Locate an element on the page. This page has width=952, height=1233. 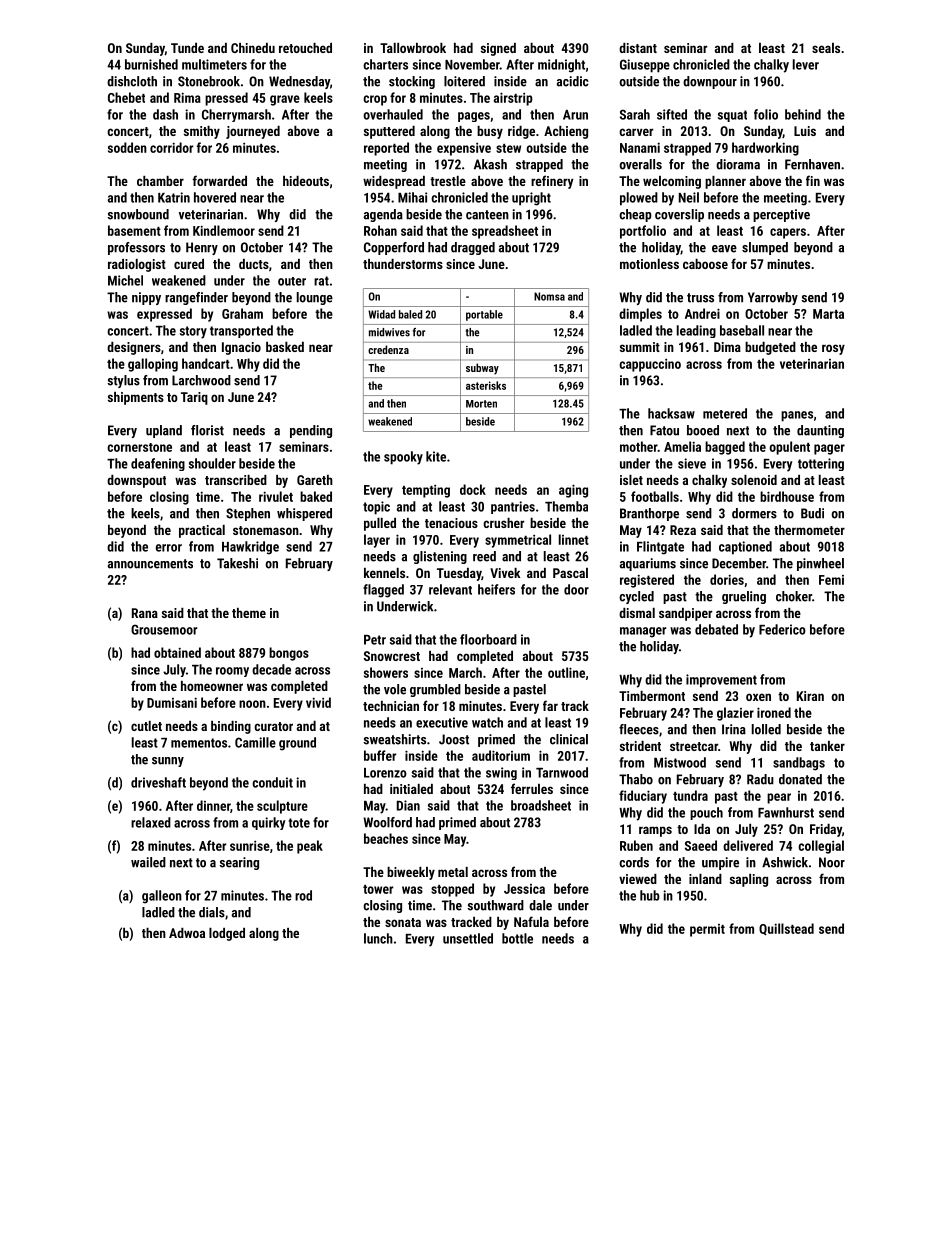
Nafula is located at coordinates (531, 921).
